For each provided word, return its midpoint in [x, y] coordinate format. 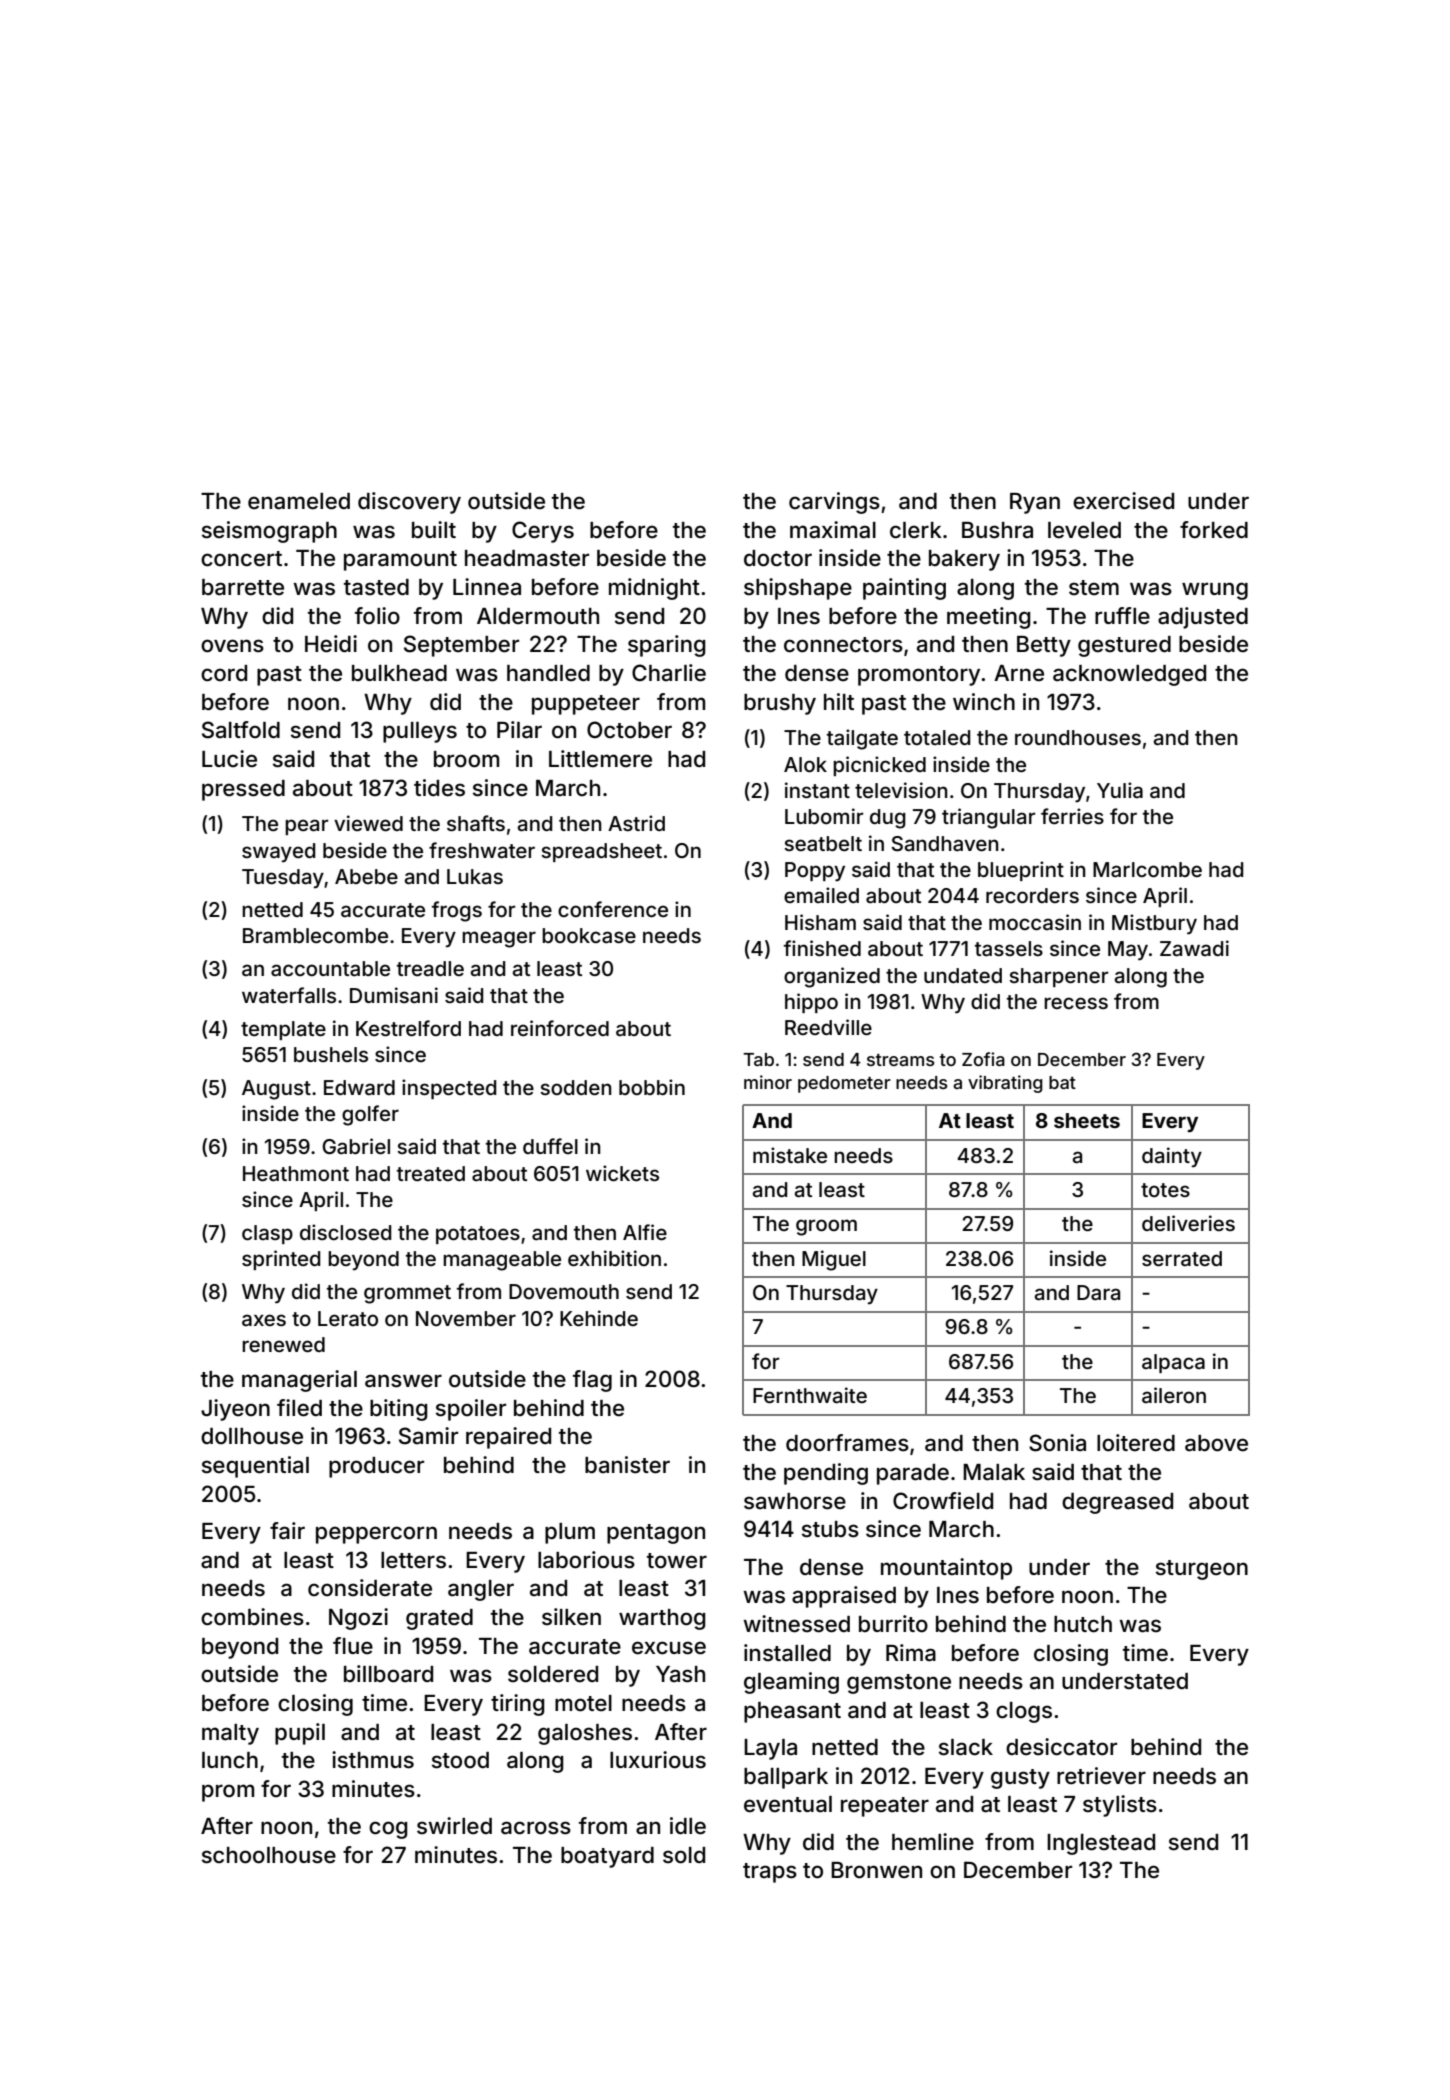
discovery [409, 503]
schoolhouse [269, 1855]
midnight [654, 589]
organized [832, 977]
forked [1214, 530]
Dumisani [394, 995]
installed [787, 1653]
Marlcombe [1147, 869]
